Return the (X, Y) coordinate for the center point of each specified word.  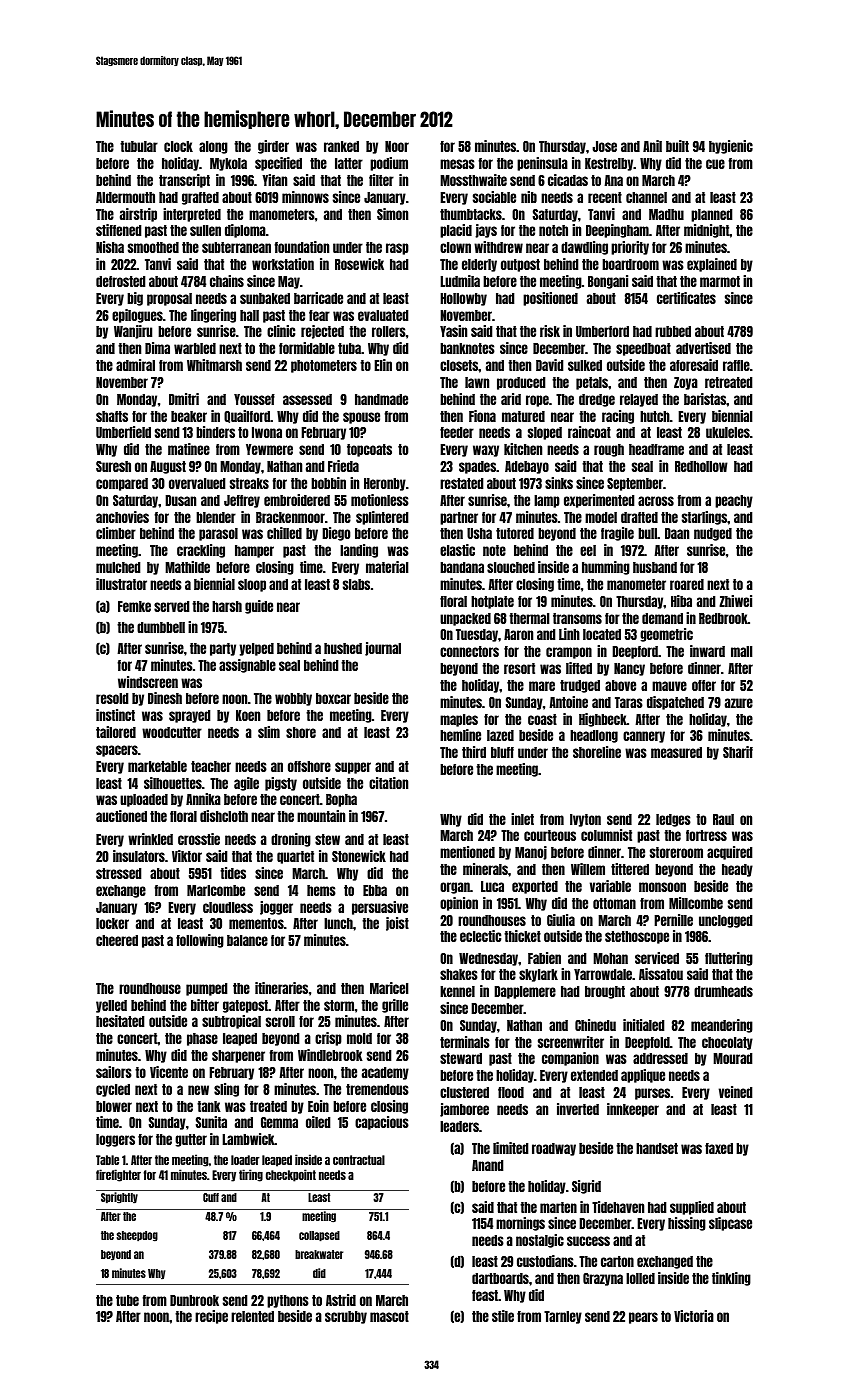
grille (395, 1006)
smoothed (153, 247)
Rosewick (359, 264)
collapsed (319, 1236)
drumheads (723, 991)
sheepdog (137, 1236)
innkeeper (633, 1110)
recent (605, 197)
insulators (139, 856)
